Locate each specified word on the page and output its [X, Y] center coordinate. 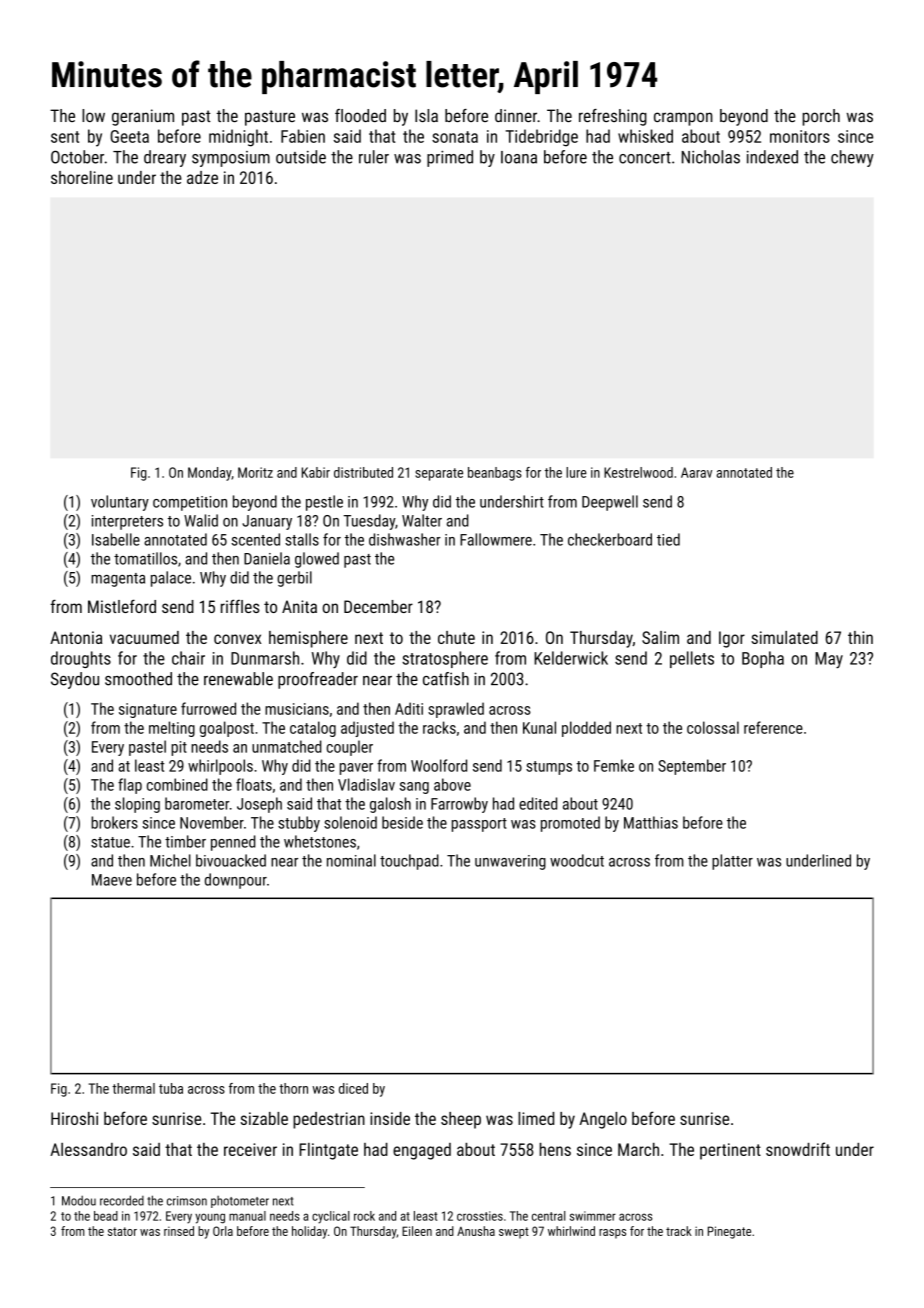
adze [202, 177]
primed [450, 158]
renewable [238, 679]
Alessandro [88, 1149]
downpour [236, 881]
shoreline [82, 177]
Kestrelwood [638, 472]
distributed [363, 472]
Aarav [696, 472]
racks [439, 727]
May [829, 660]
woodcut [577, 860]
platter [732, 862]
